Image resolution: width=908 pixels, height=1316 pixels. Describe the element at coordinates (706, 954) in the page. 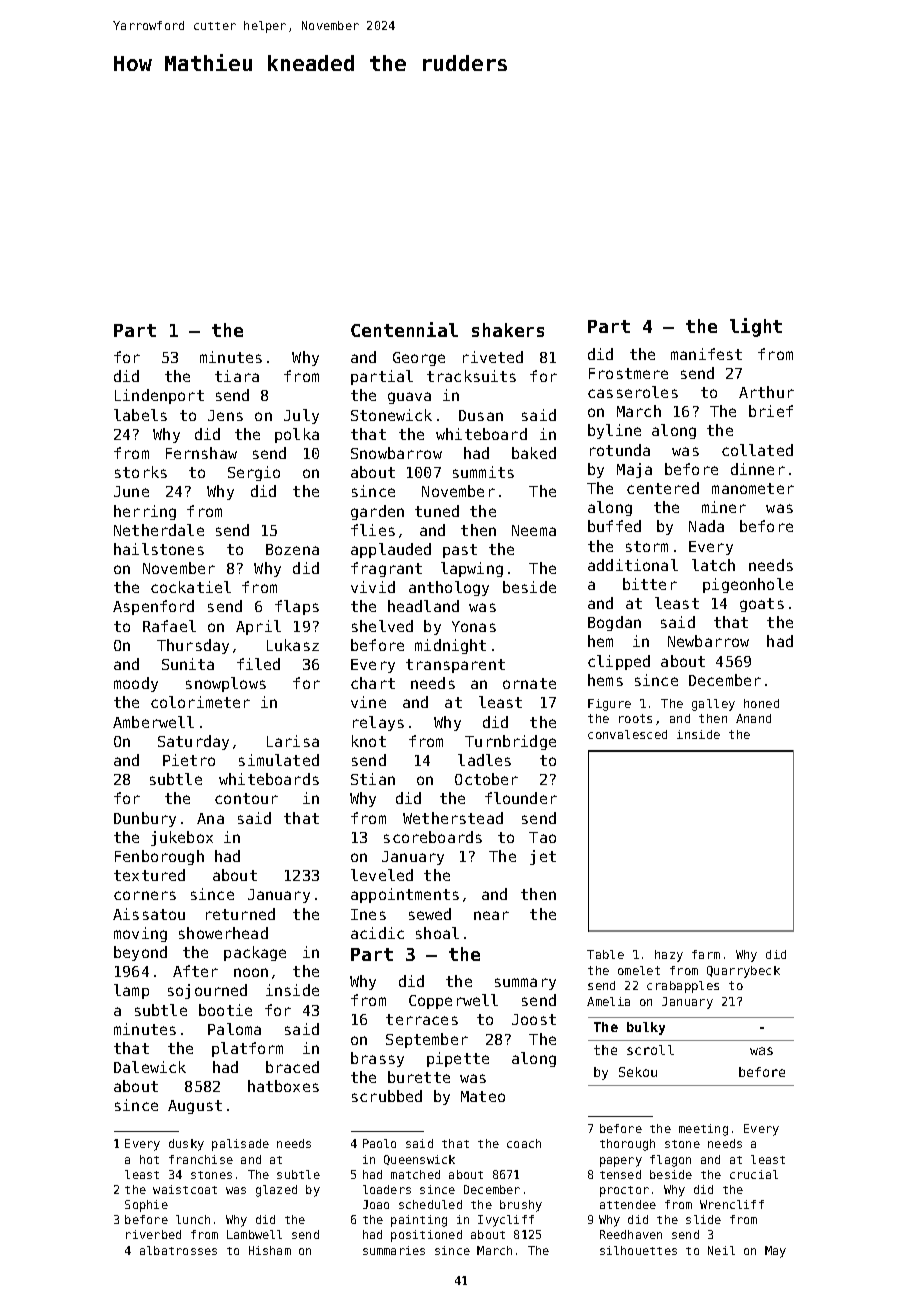

I see `farm` at that location.
